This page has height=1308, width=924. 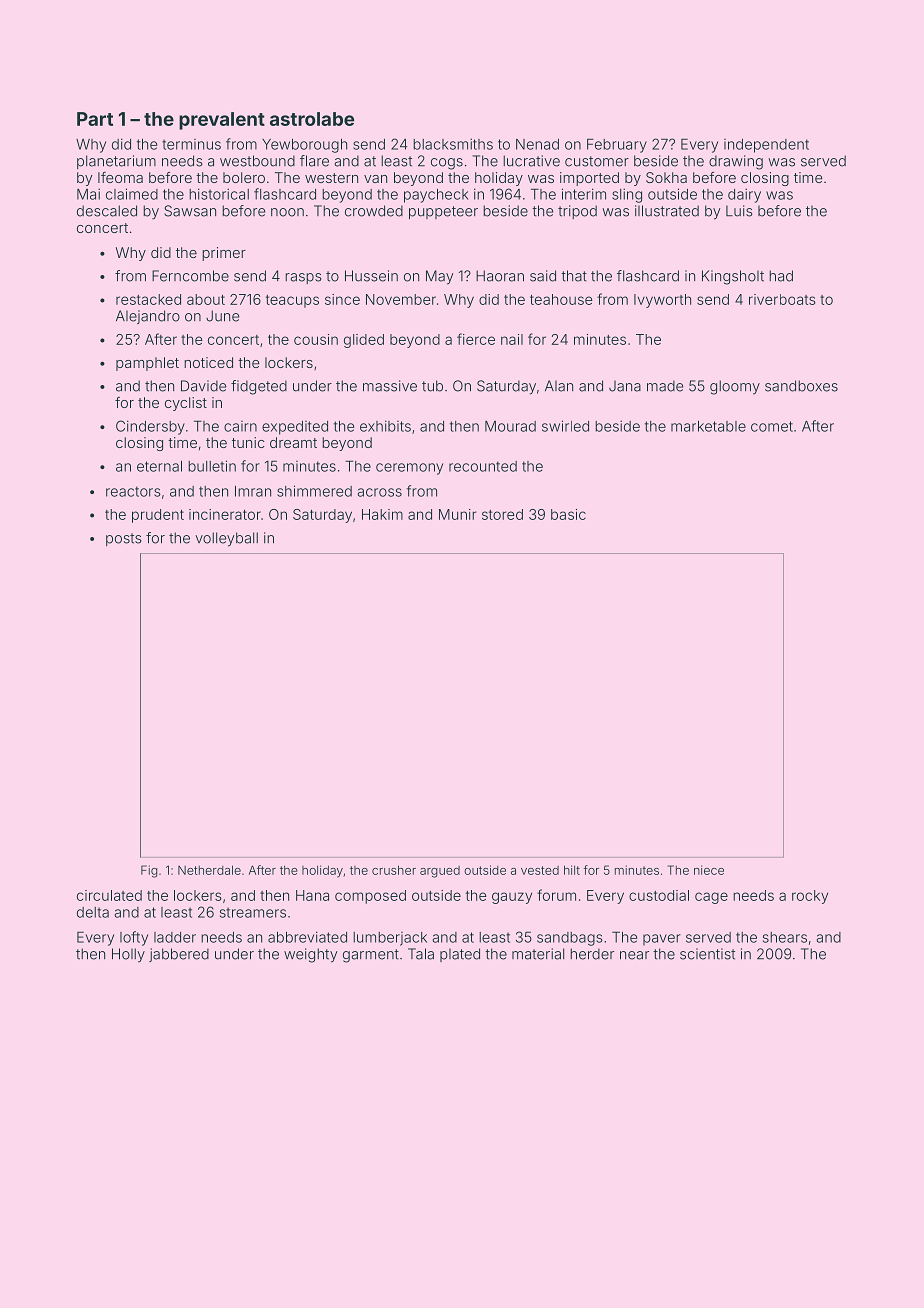 What do you see at coordinates (568, 514) in the page?
I see `basic` at bounding box center [568, 514].
